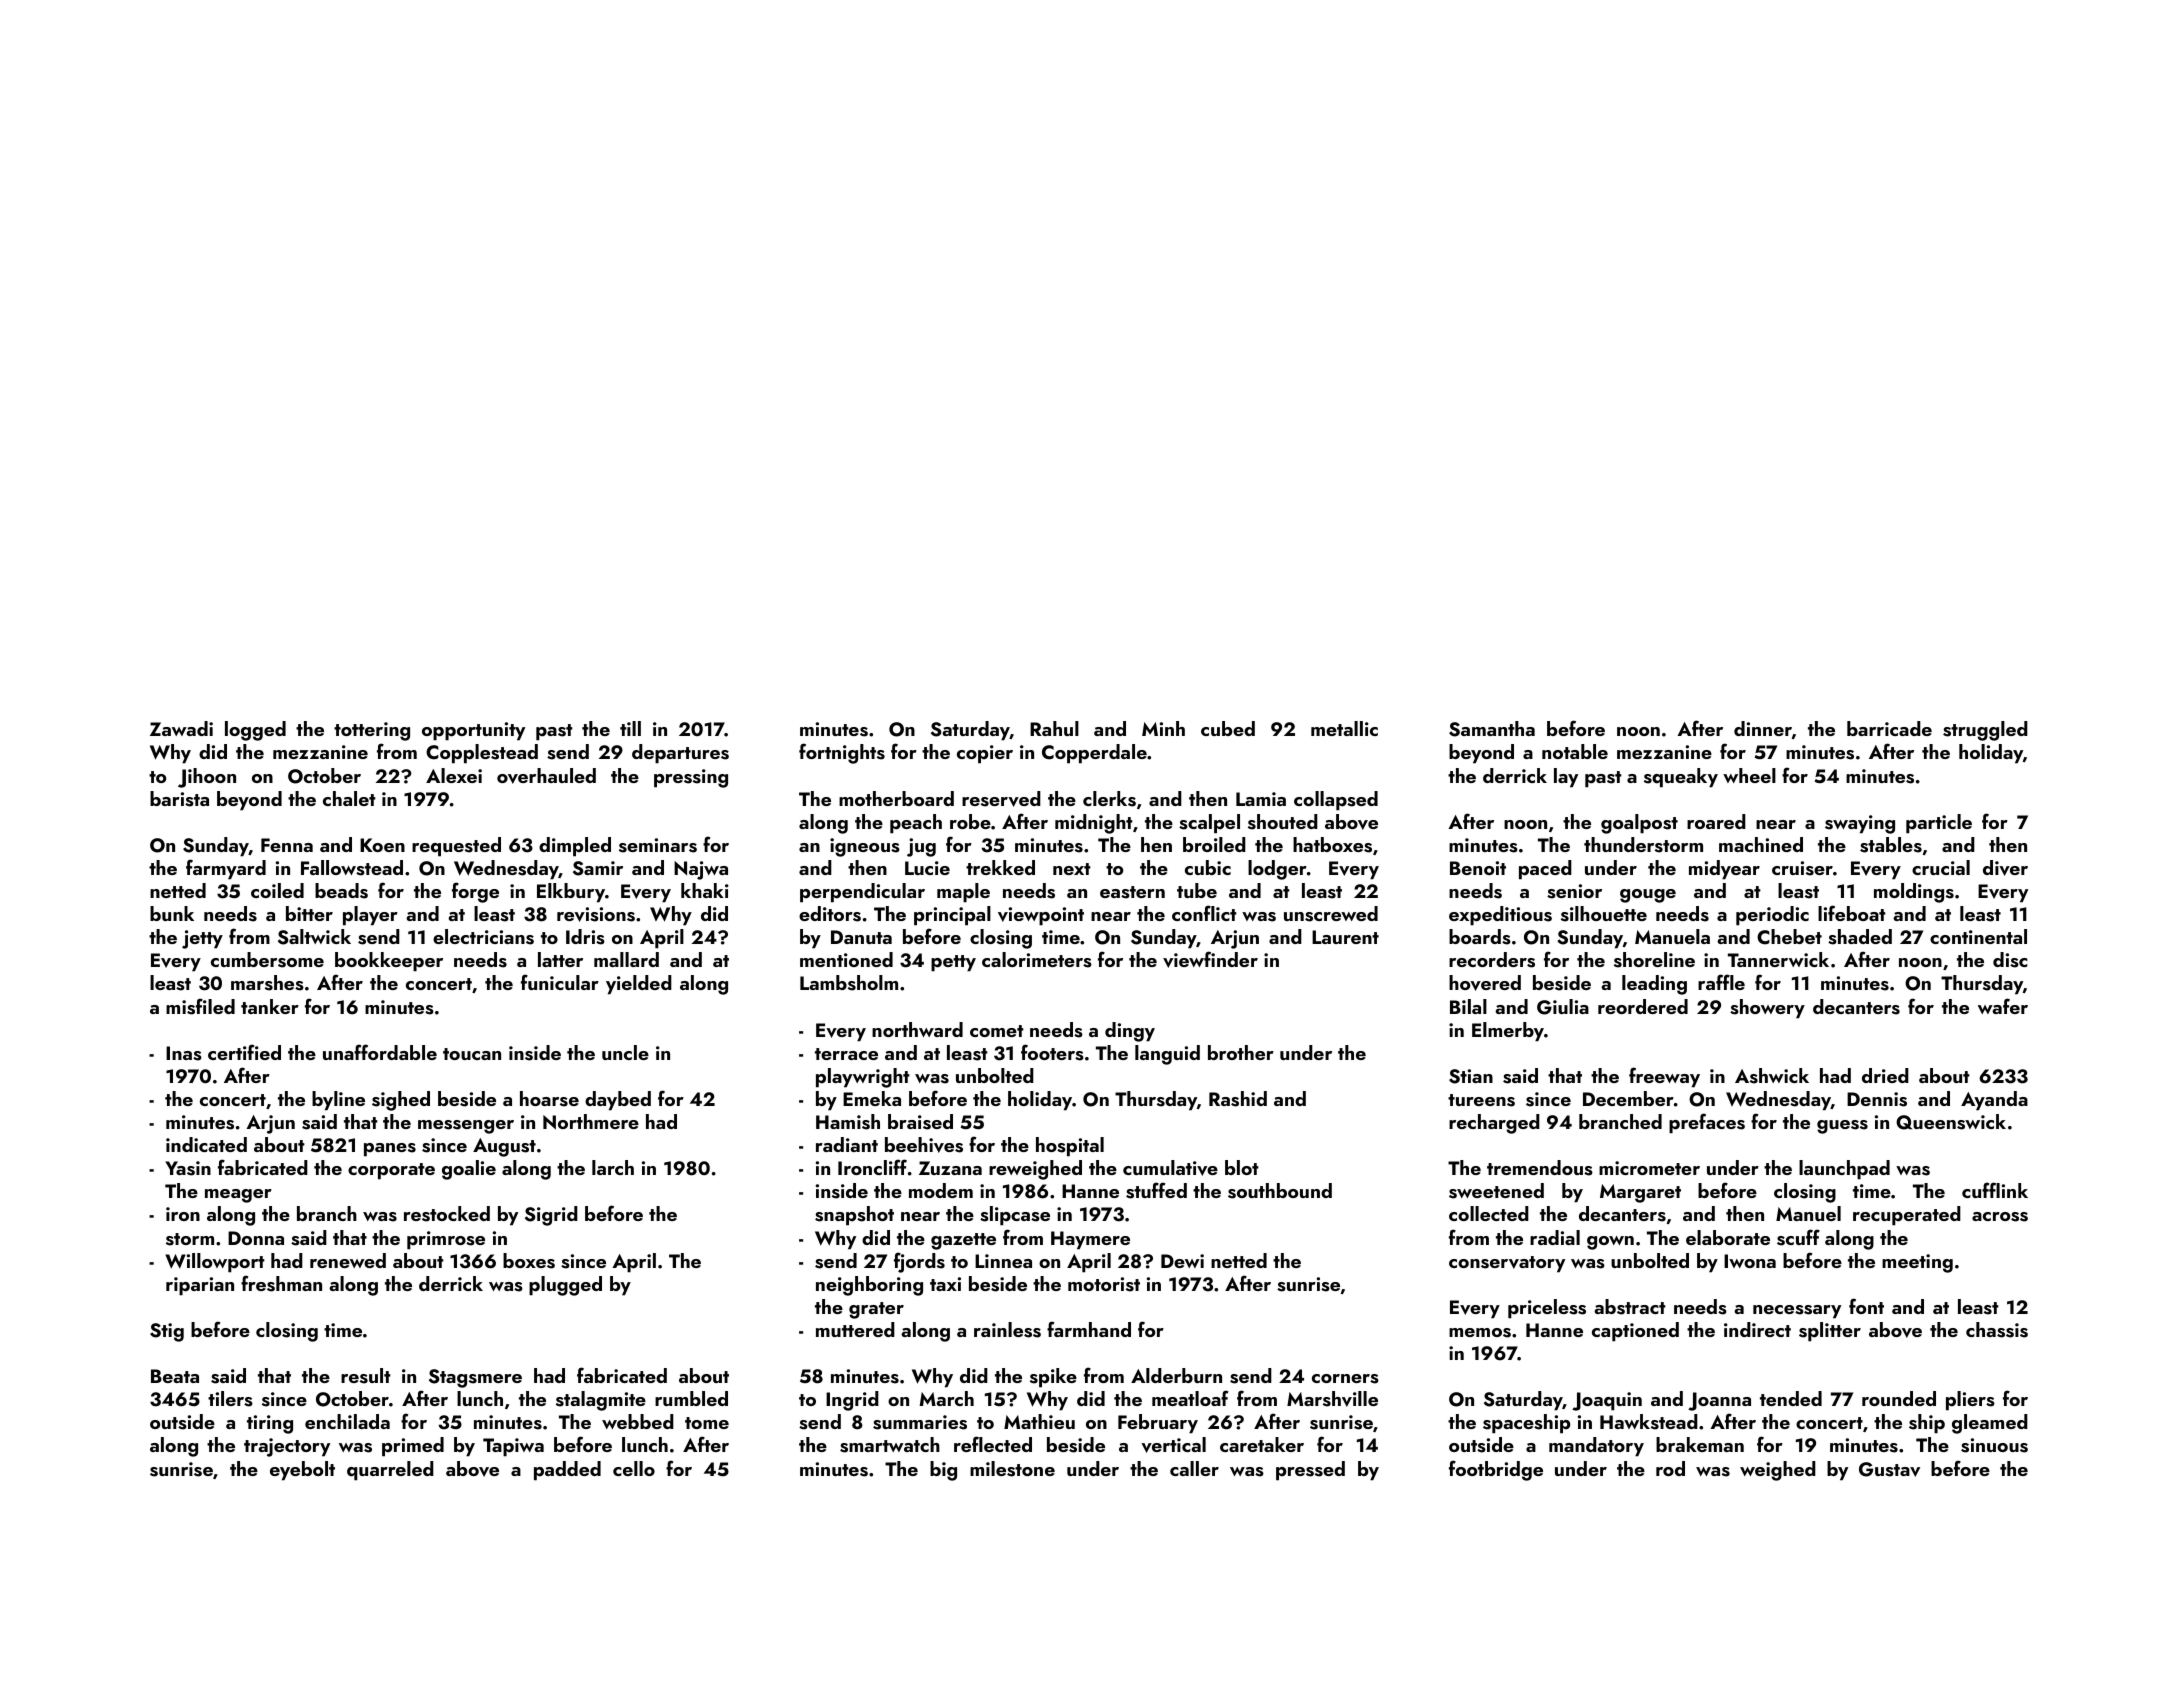 Image resolution: width=2178 pixels, height=1683 pixels. What do you see at coordinates (372, 731) in the page?
I see `tottering` at bounding box center [372, 731].
